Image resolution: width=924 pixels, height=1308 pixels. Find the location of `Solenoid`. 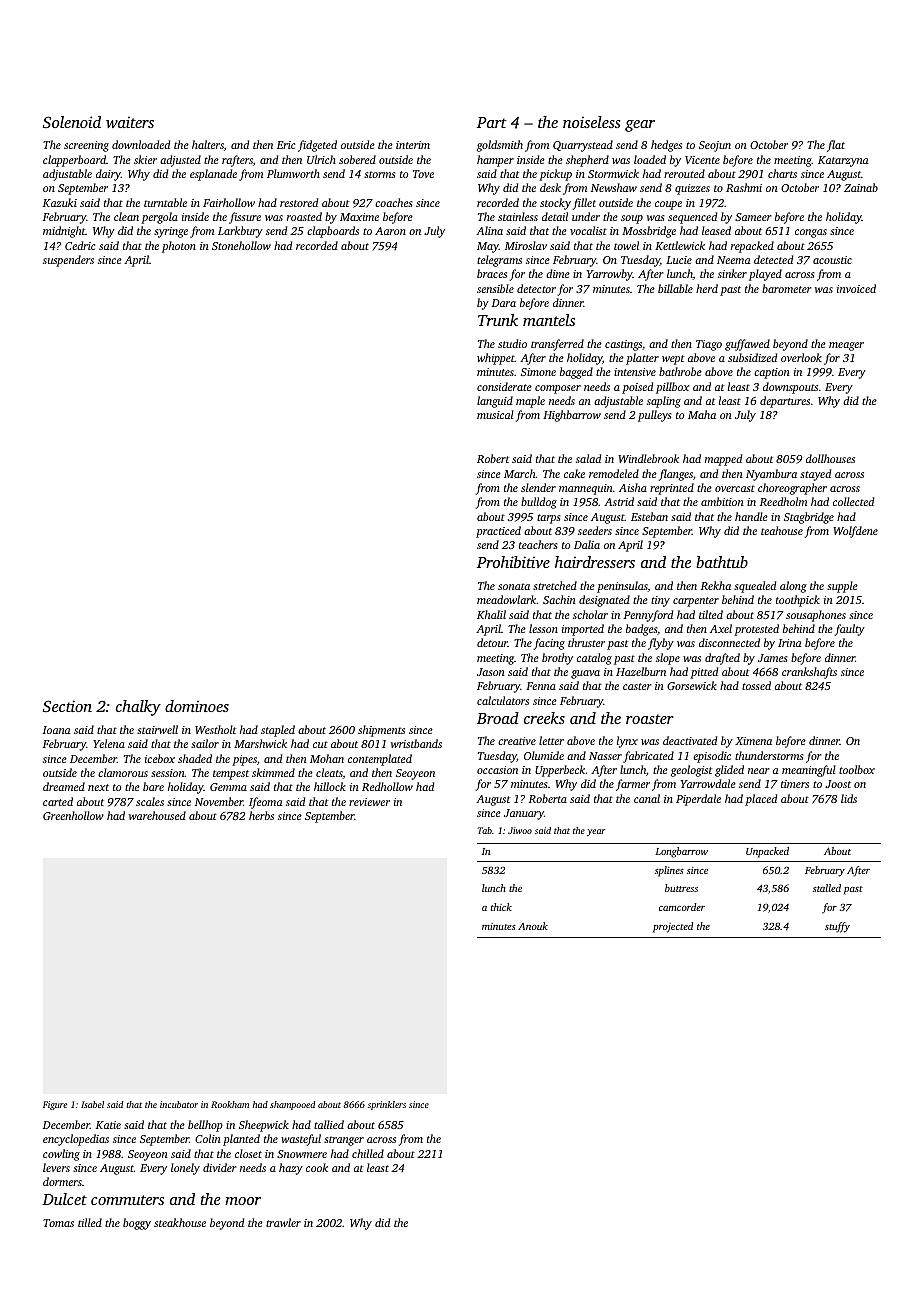

Solenoid is located at coordinates (72, 122).
